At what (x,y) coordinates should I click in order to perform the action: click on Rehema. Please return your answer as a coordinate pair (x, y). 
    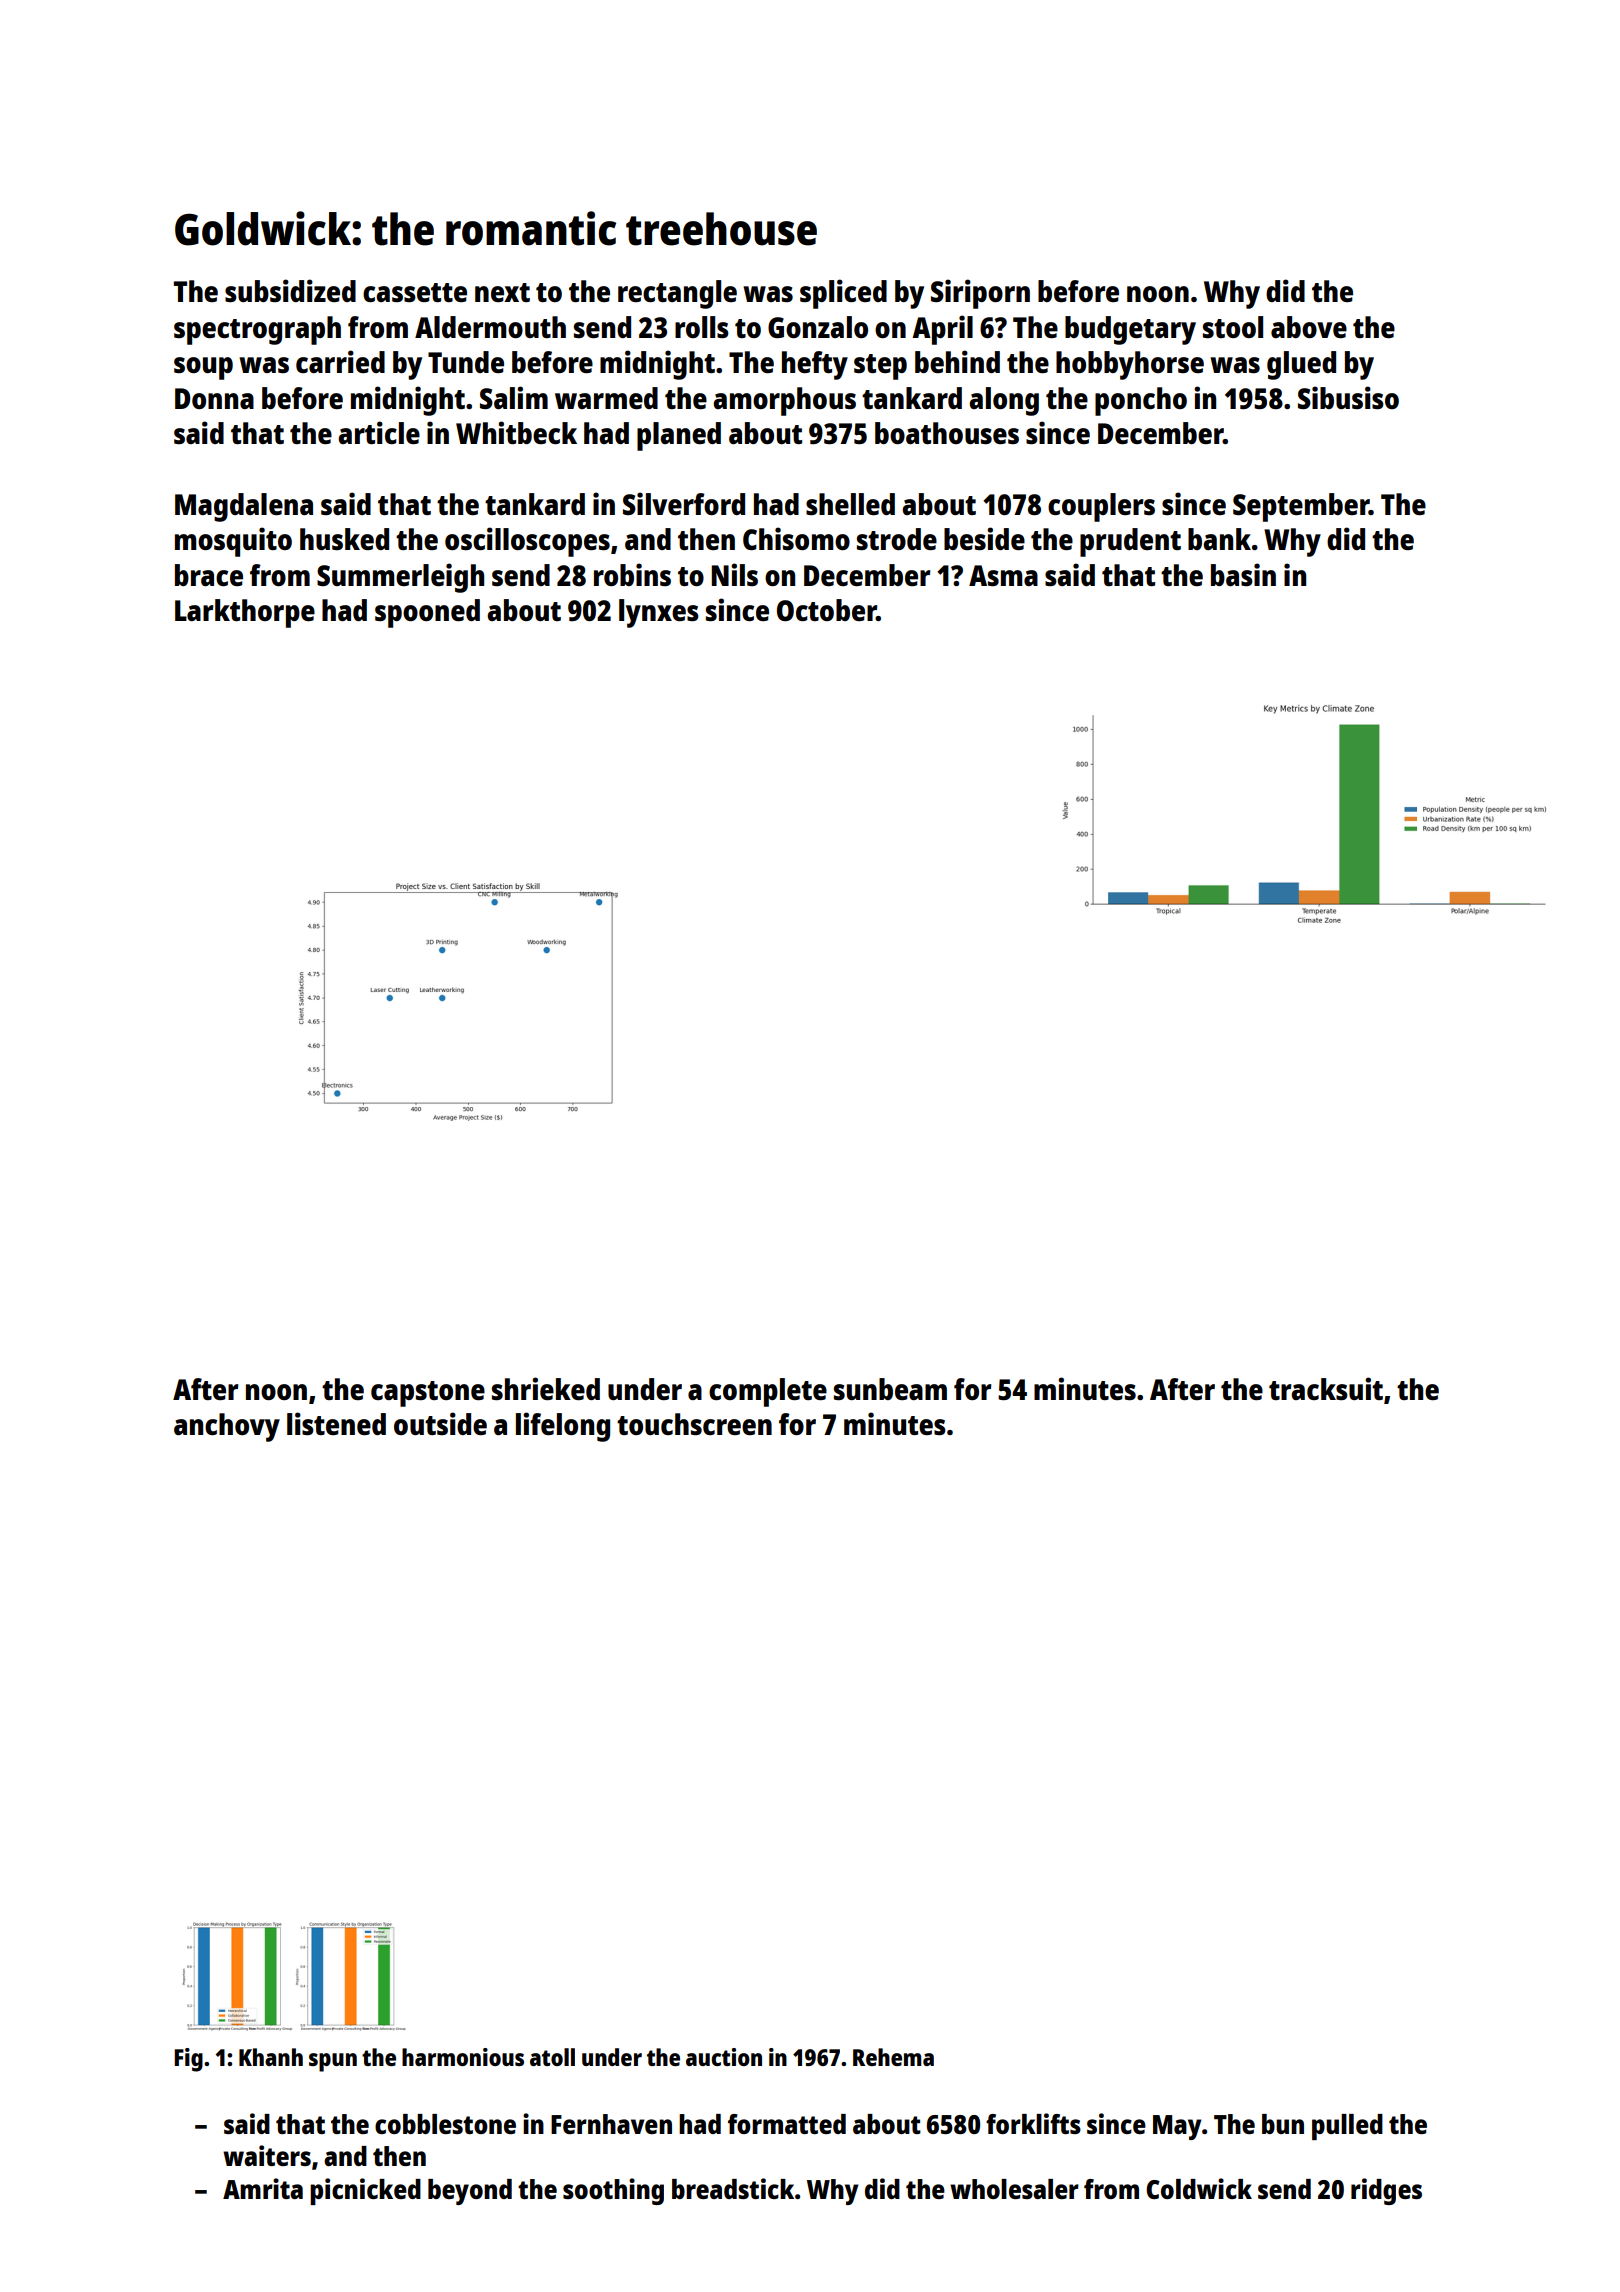
    Looking at the image, I should click on (893, 2057).
